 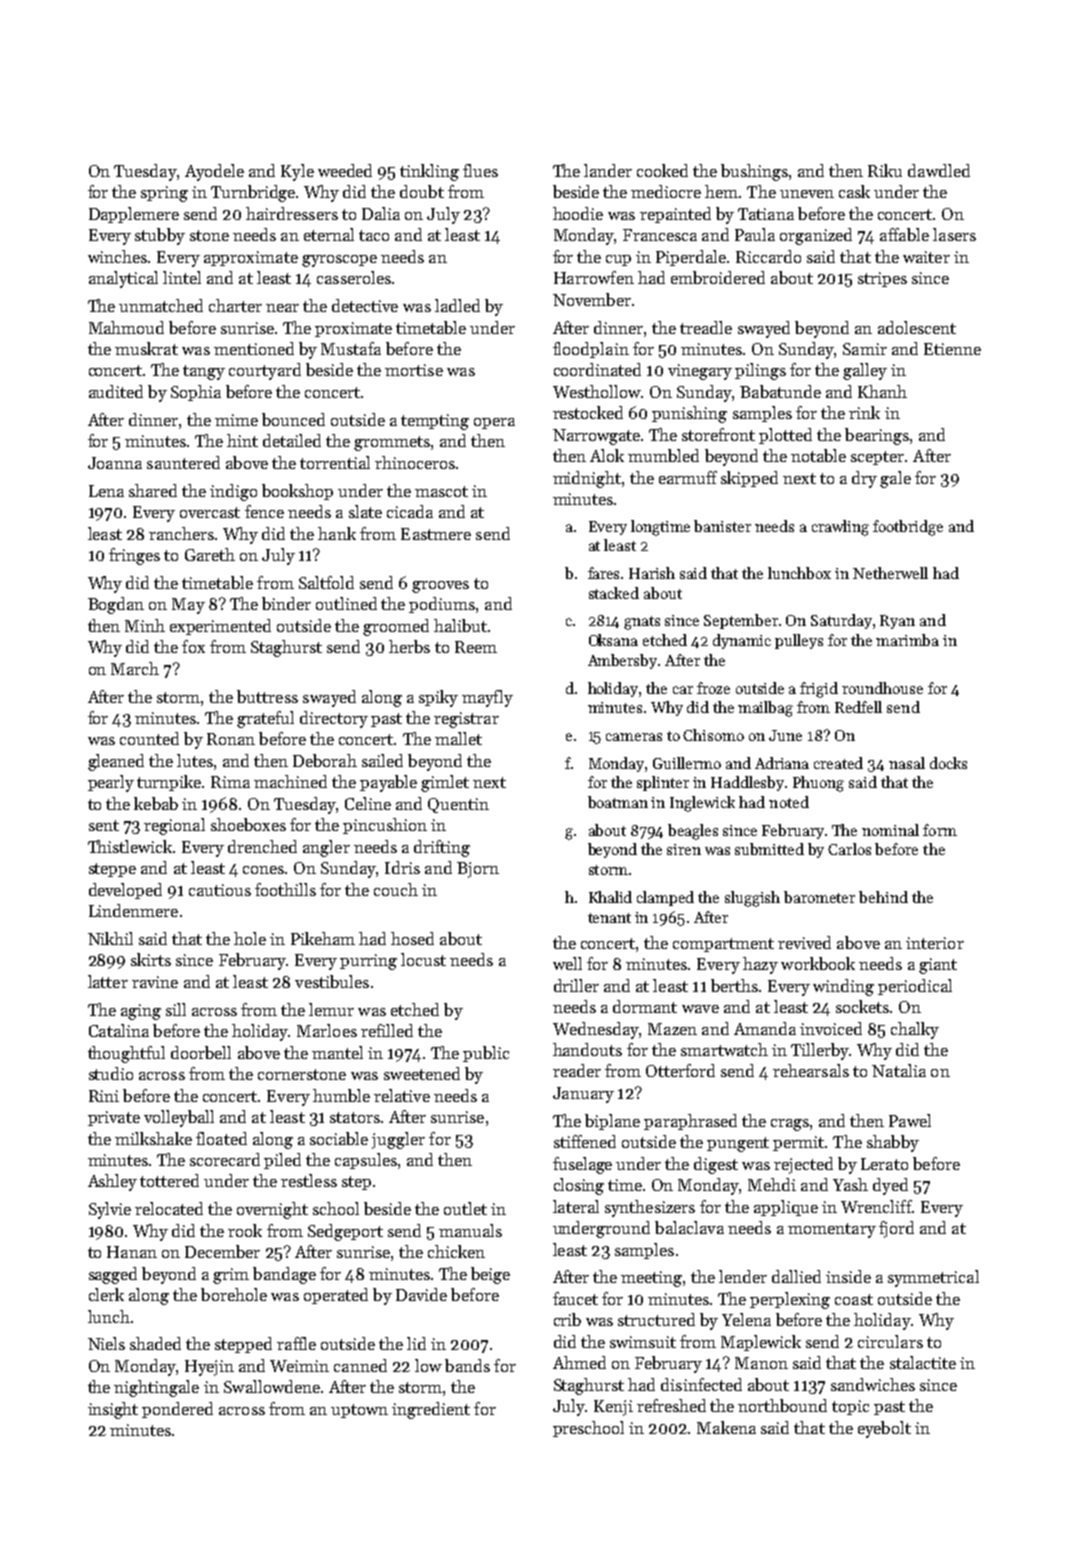 I want to click on fence, so click(x=264, y=511).
